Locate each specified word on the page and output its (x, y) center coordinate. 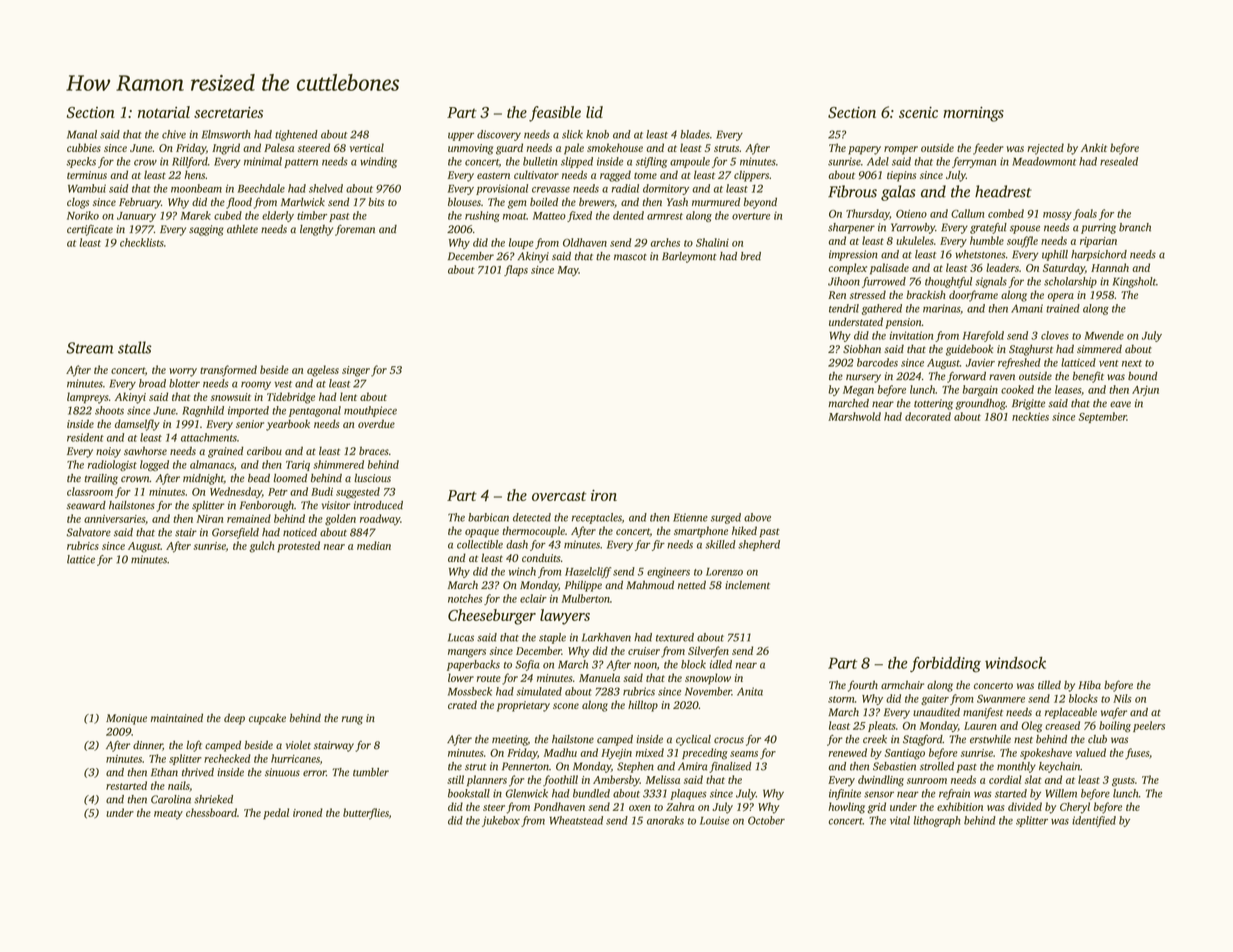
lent (348, 396)
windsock (1015, 663)
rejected (1045, 149)
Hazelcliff (588, 572)
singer (356, 371)
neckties (1030, 416)
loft (194, 746)
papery (864, 150)
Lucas (461, 637)
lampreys (88, 398)
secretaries (228, 112)
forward (966, 377)
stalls (135, 347)
